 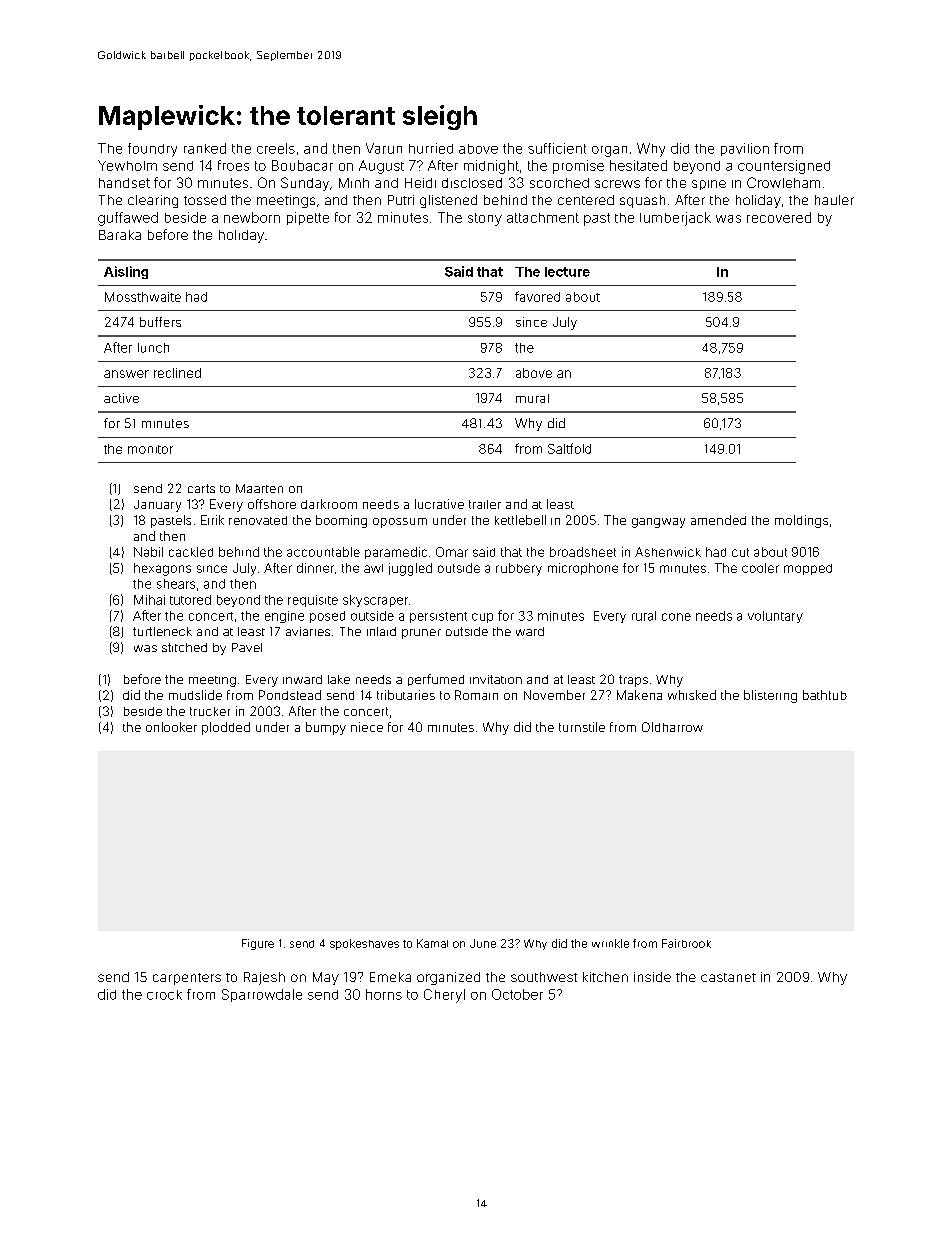 What do you see at coordinates (517, 994) in the screenshot?
I see `October` at bounding box center [517, 994].
